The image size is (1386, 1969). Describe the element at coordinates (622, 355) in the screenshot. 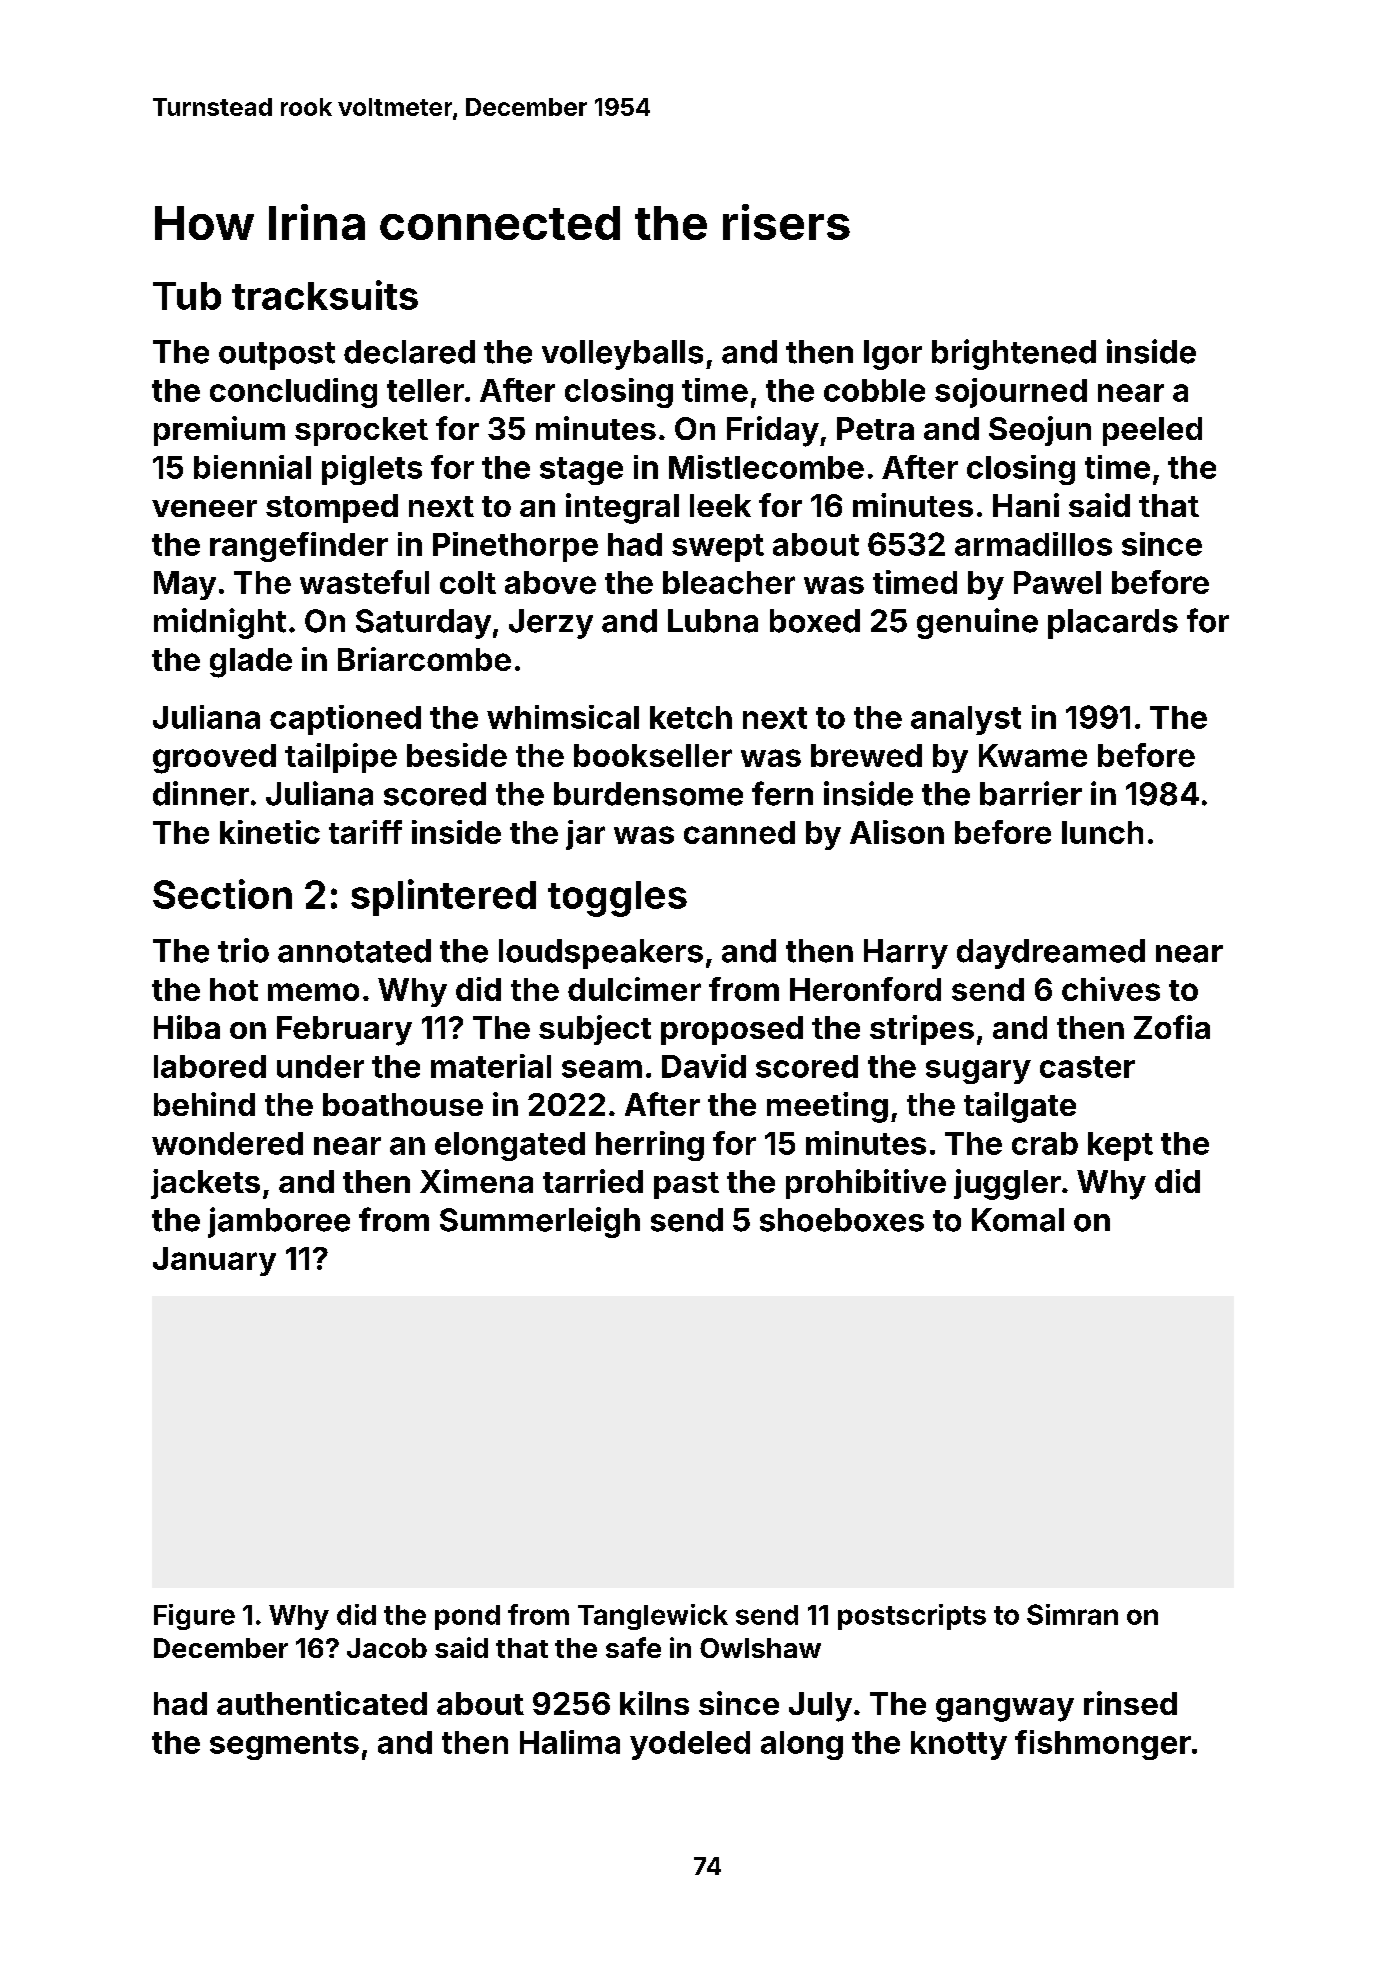

I see `volleyballs` at that location.
